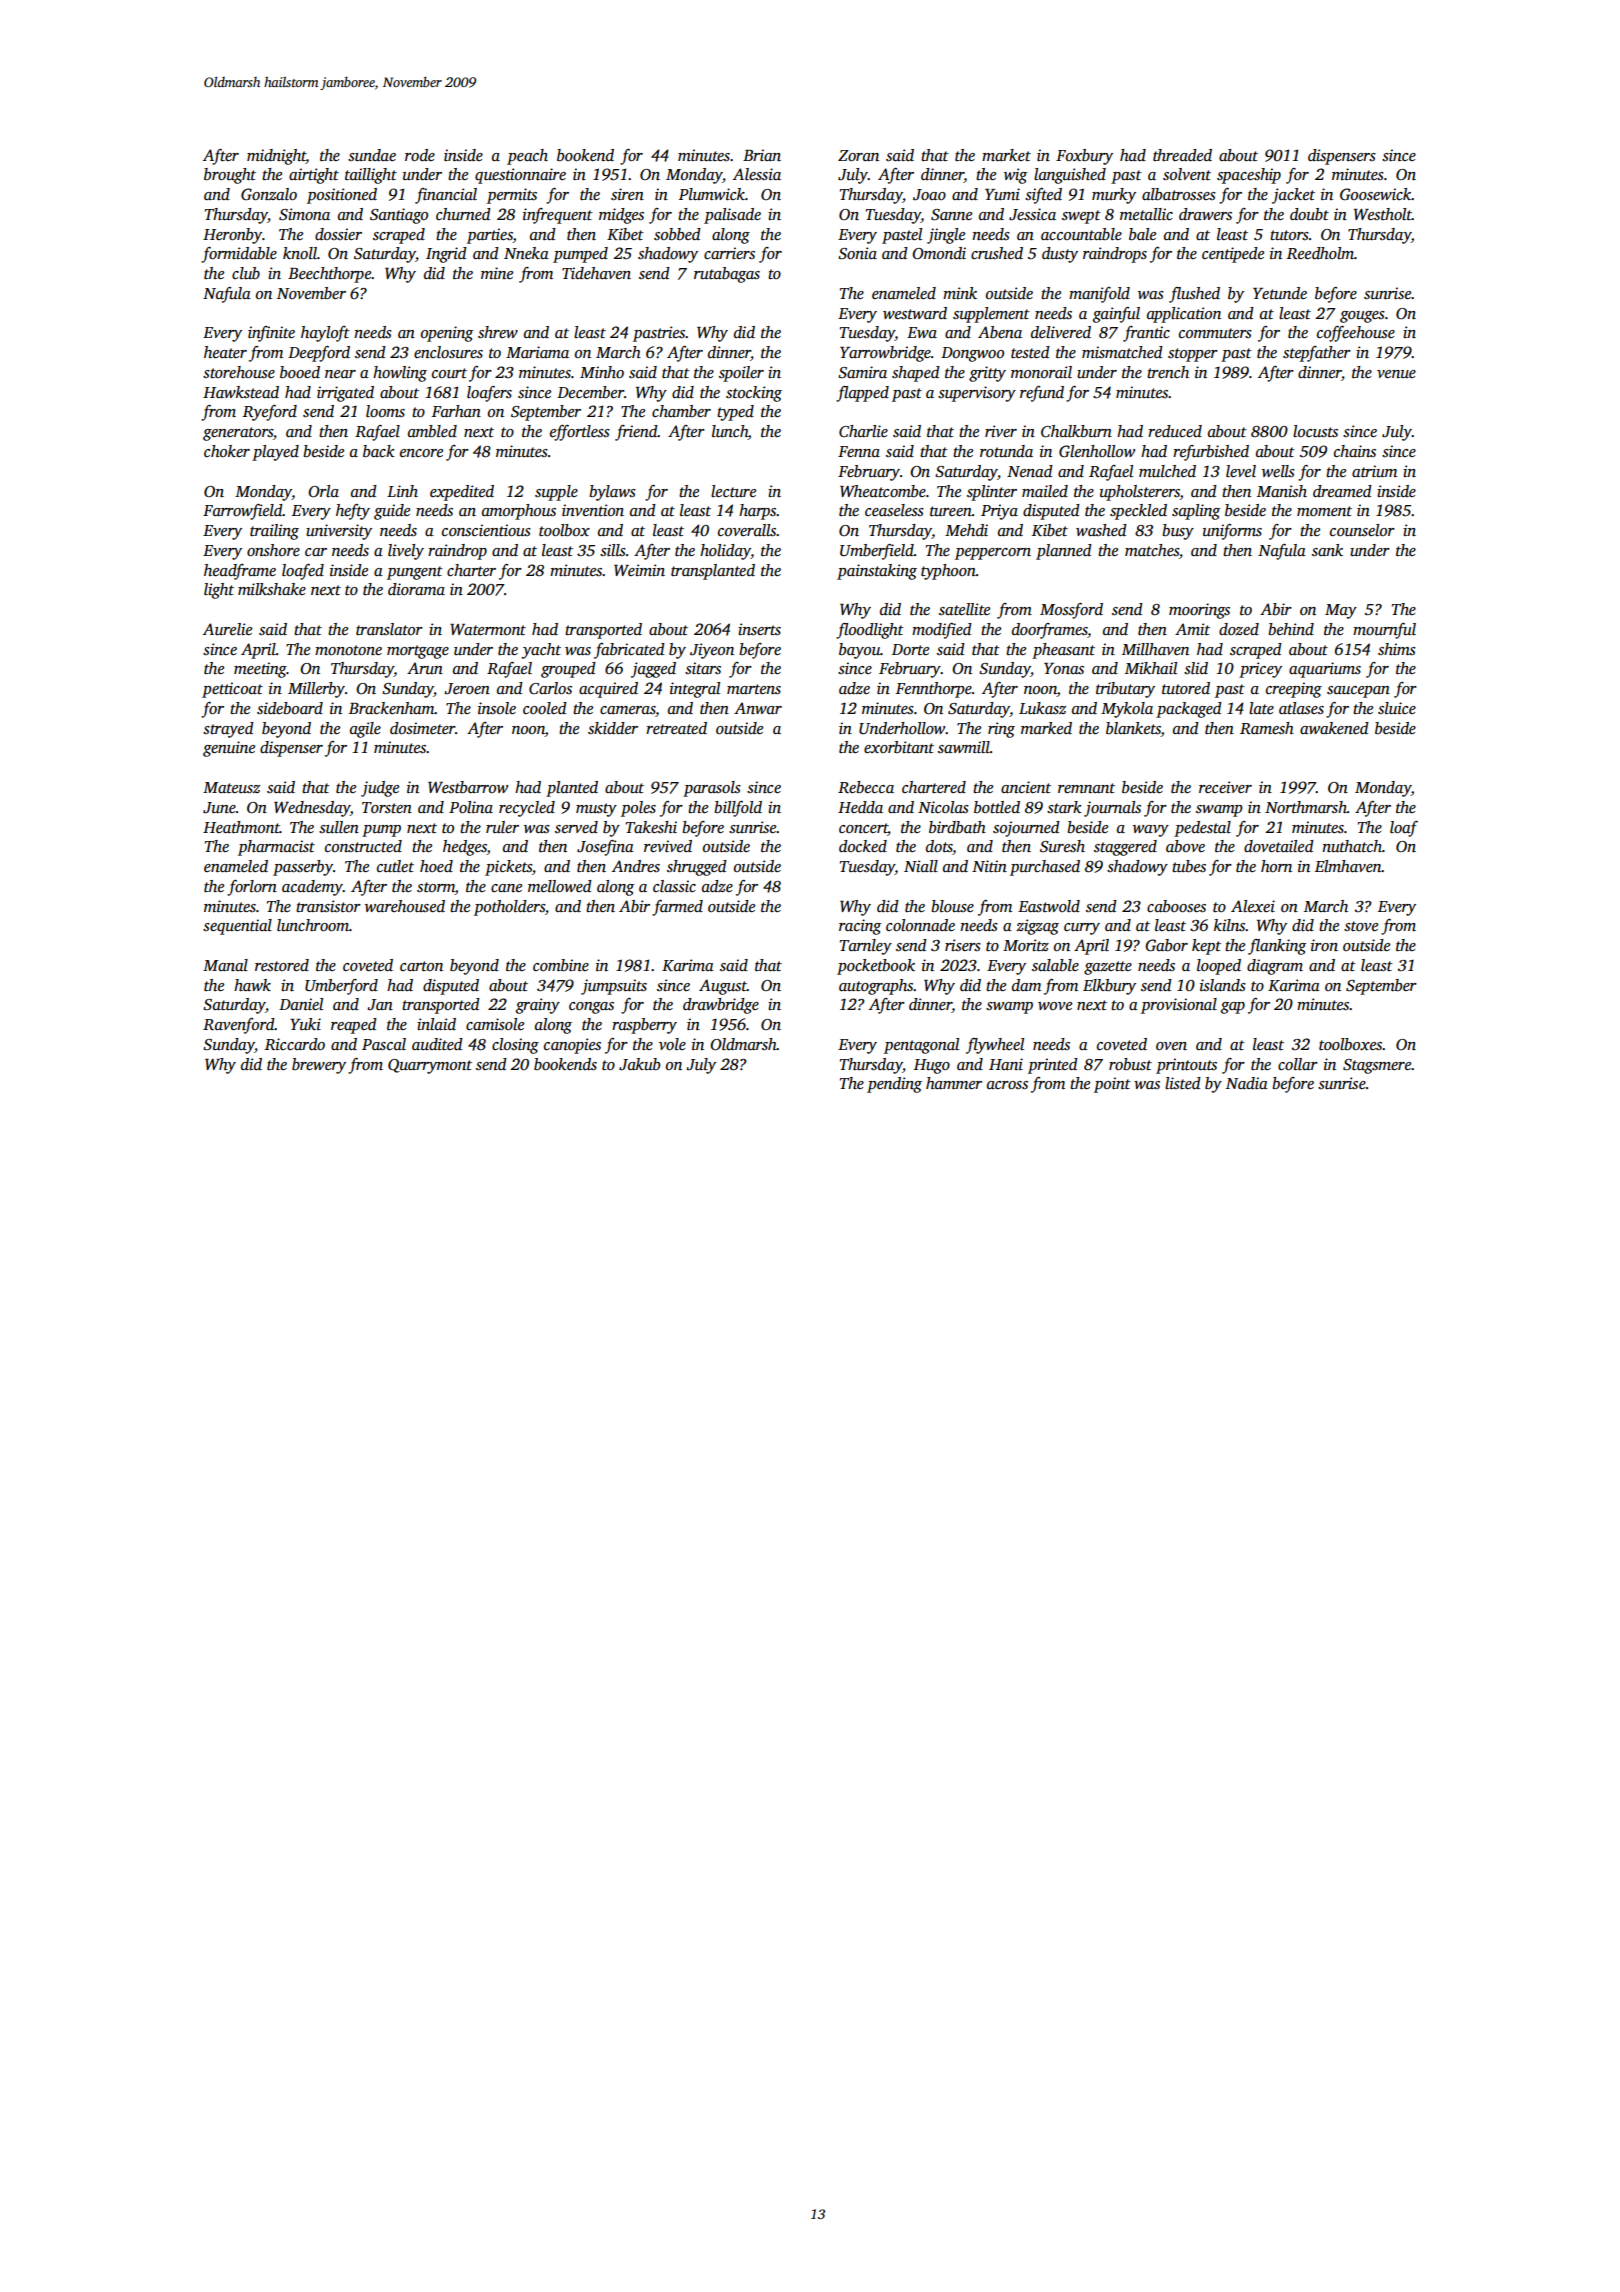 The image size is (1620, 2292). Describe the element at coordinates (270, 413) in the image. I see `Ryeford` at that location.
